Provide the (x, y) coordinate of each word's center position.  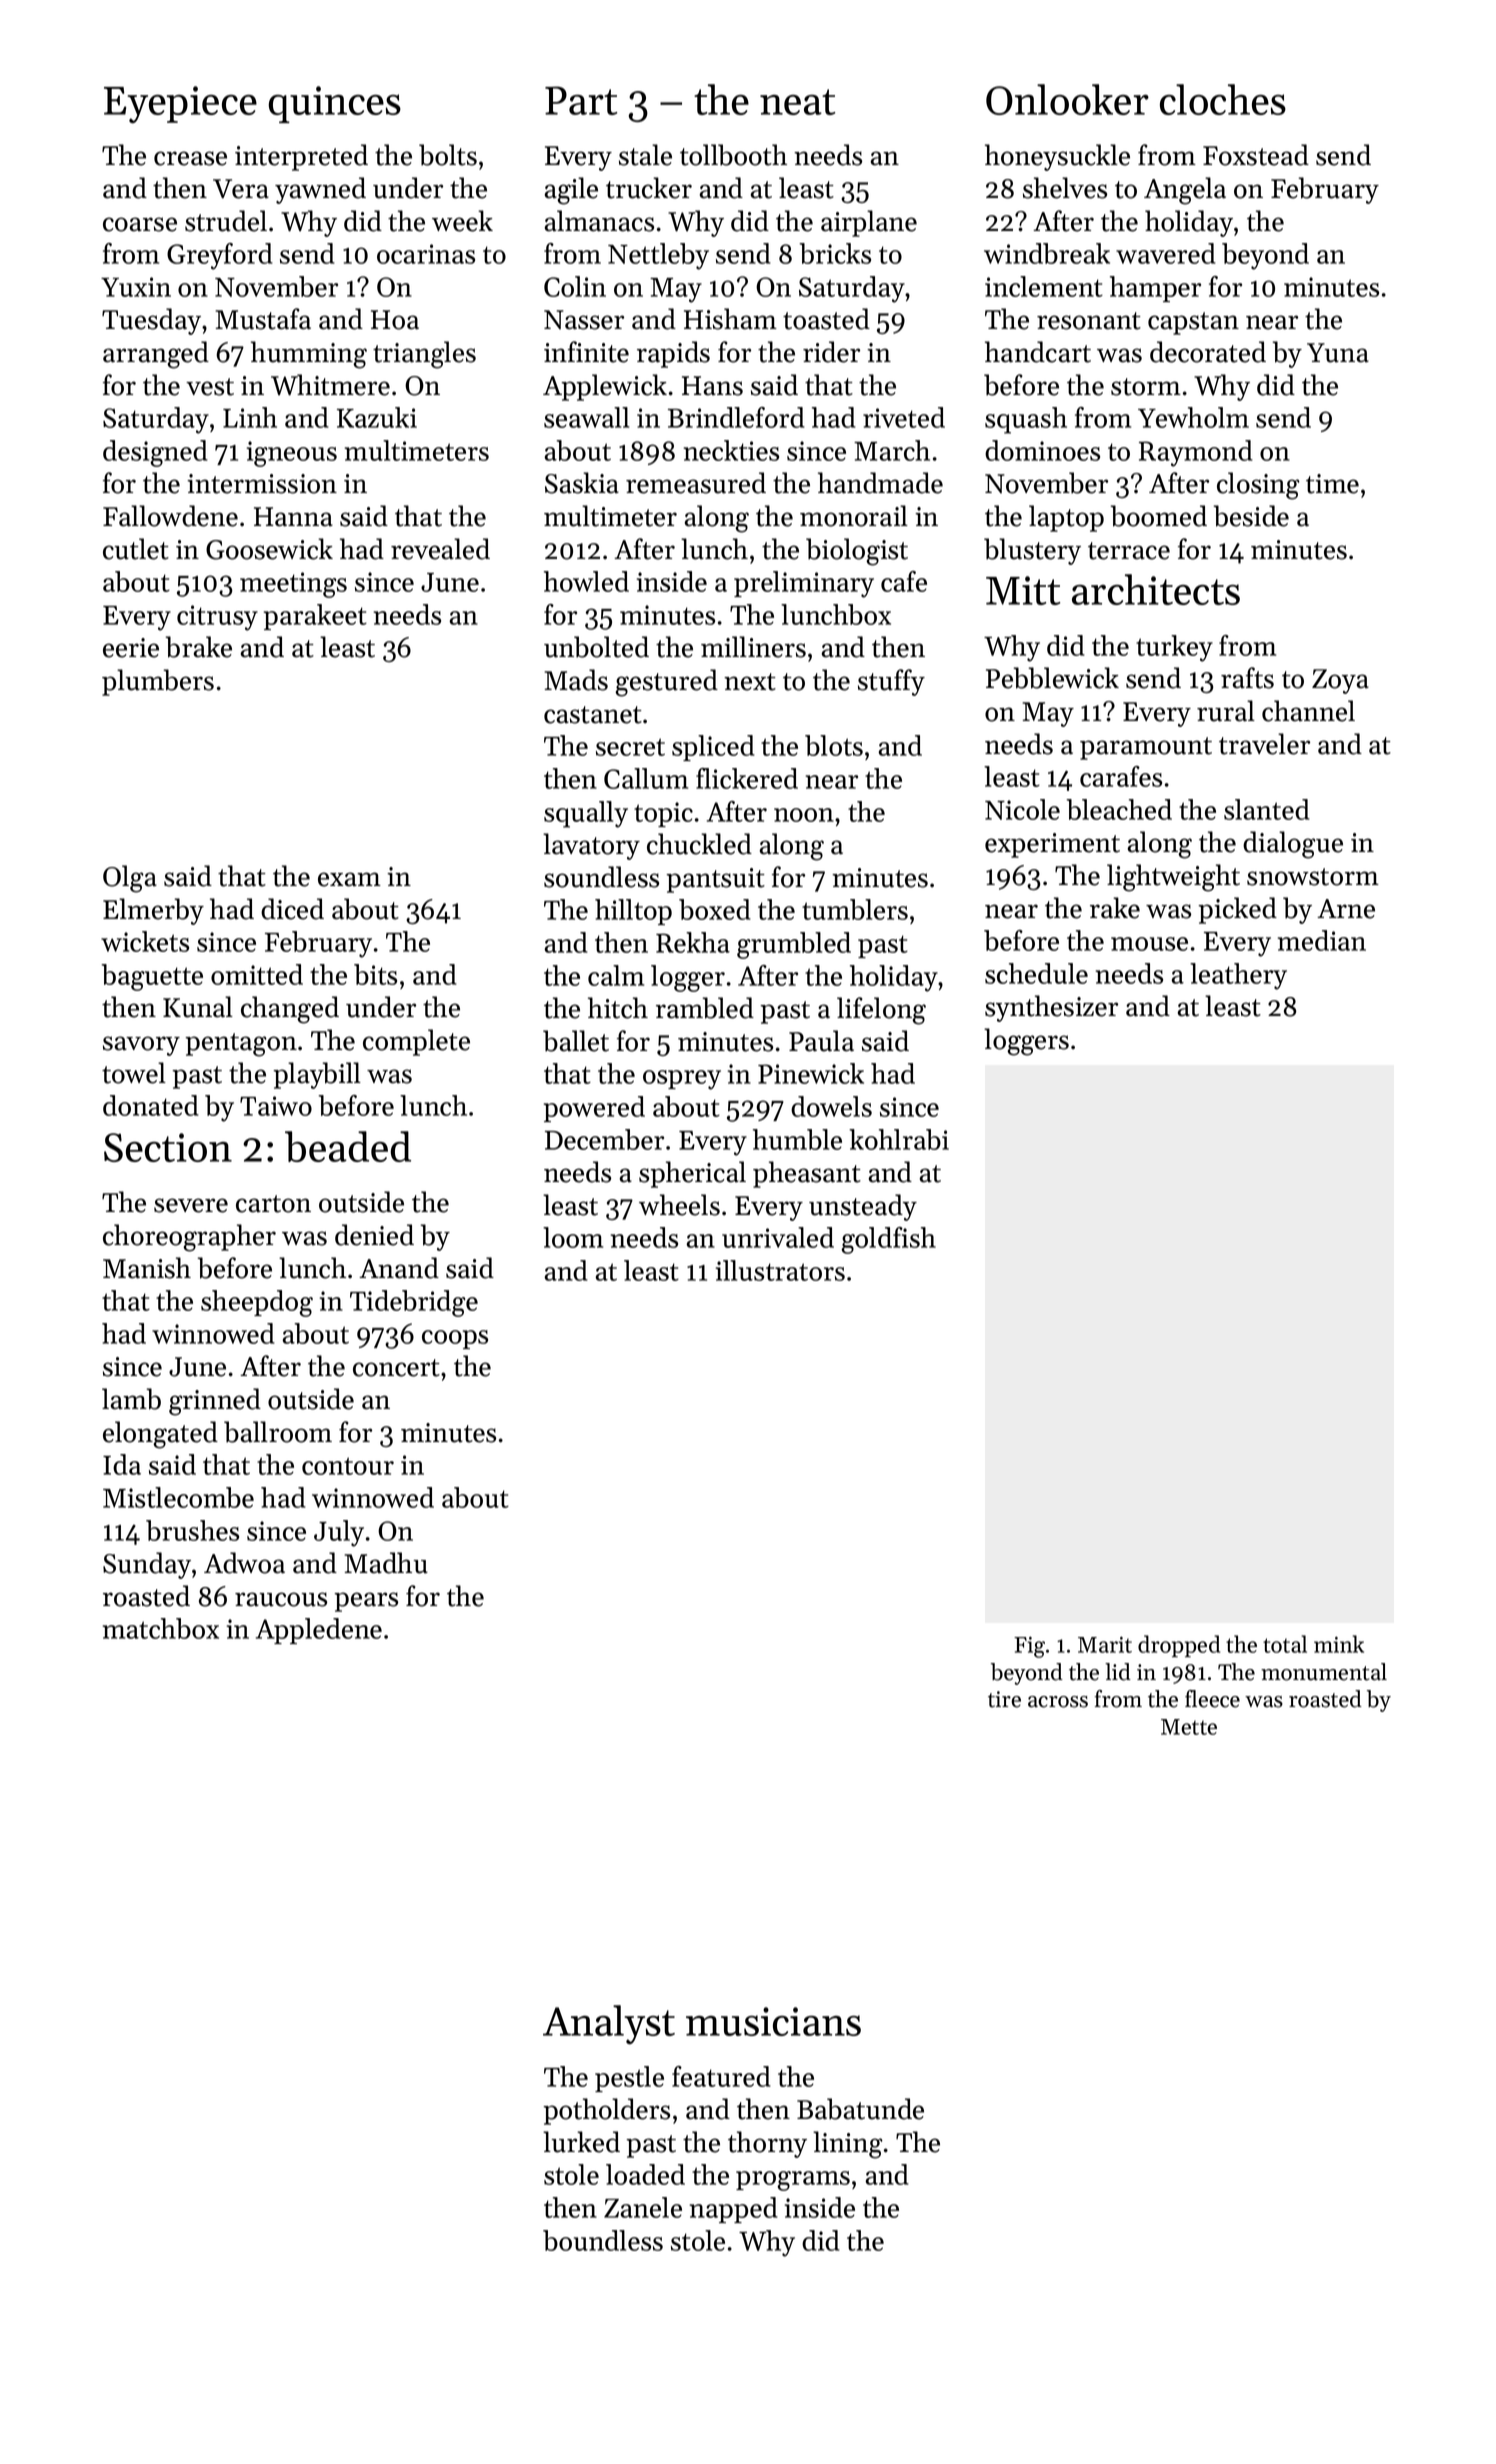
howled (586, 581)
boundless (603, 2240)
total (1285, 1644)
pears (366, 1602)
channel (1308, 711)
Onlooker (1067, 99)
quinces (335, 104)
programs (793, 2181)
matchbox (161, 1628)
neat (797, 102)
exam (349, 879)
